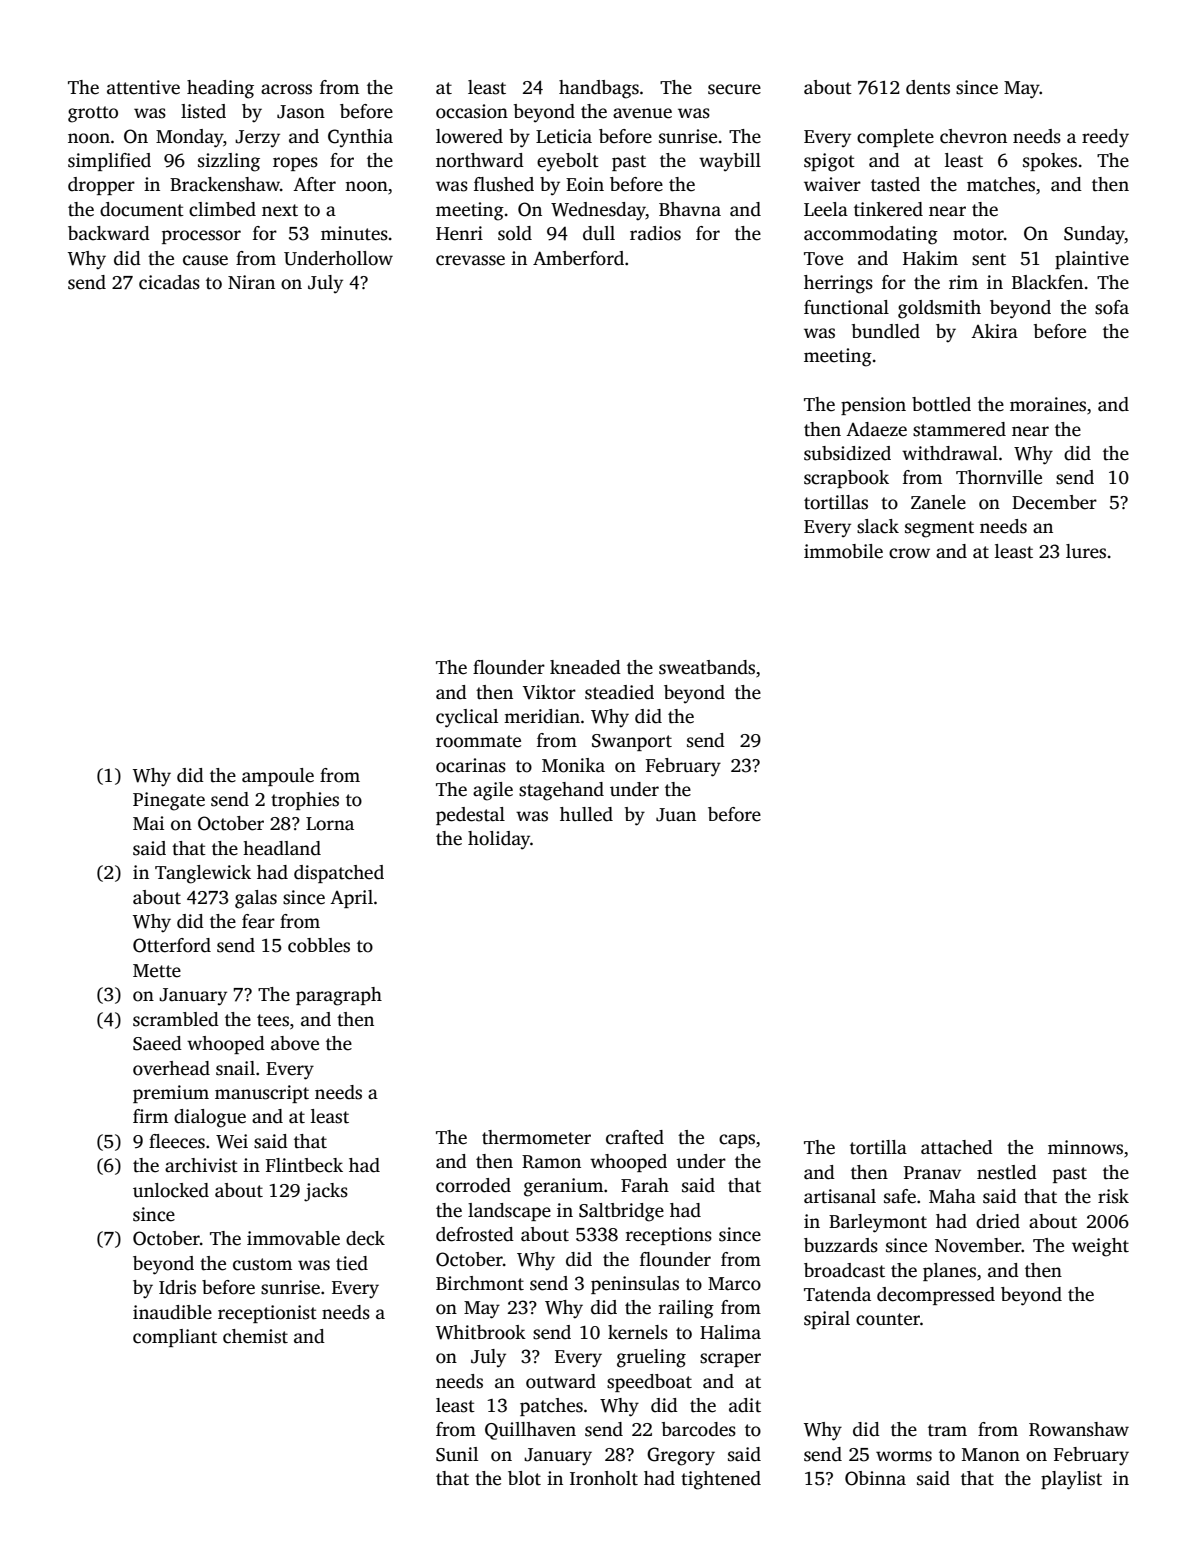  What do you see at coordinates (578, 258) in the screenshot?
I see `Amberford` at bounding box center [578, 258].
